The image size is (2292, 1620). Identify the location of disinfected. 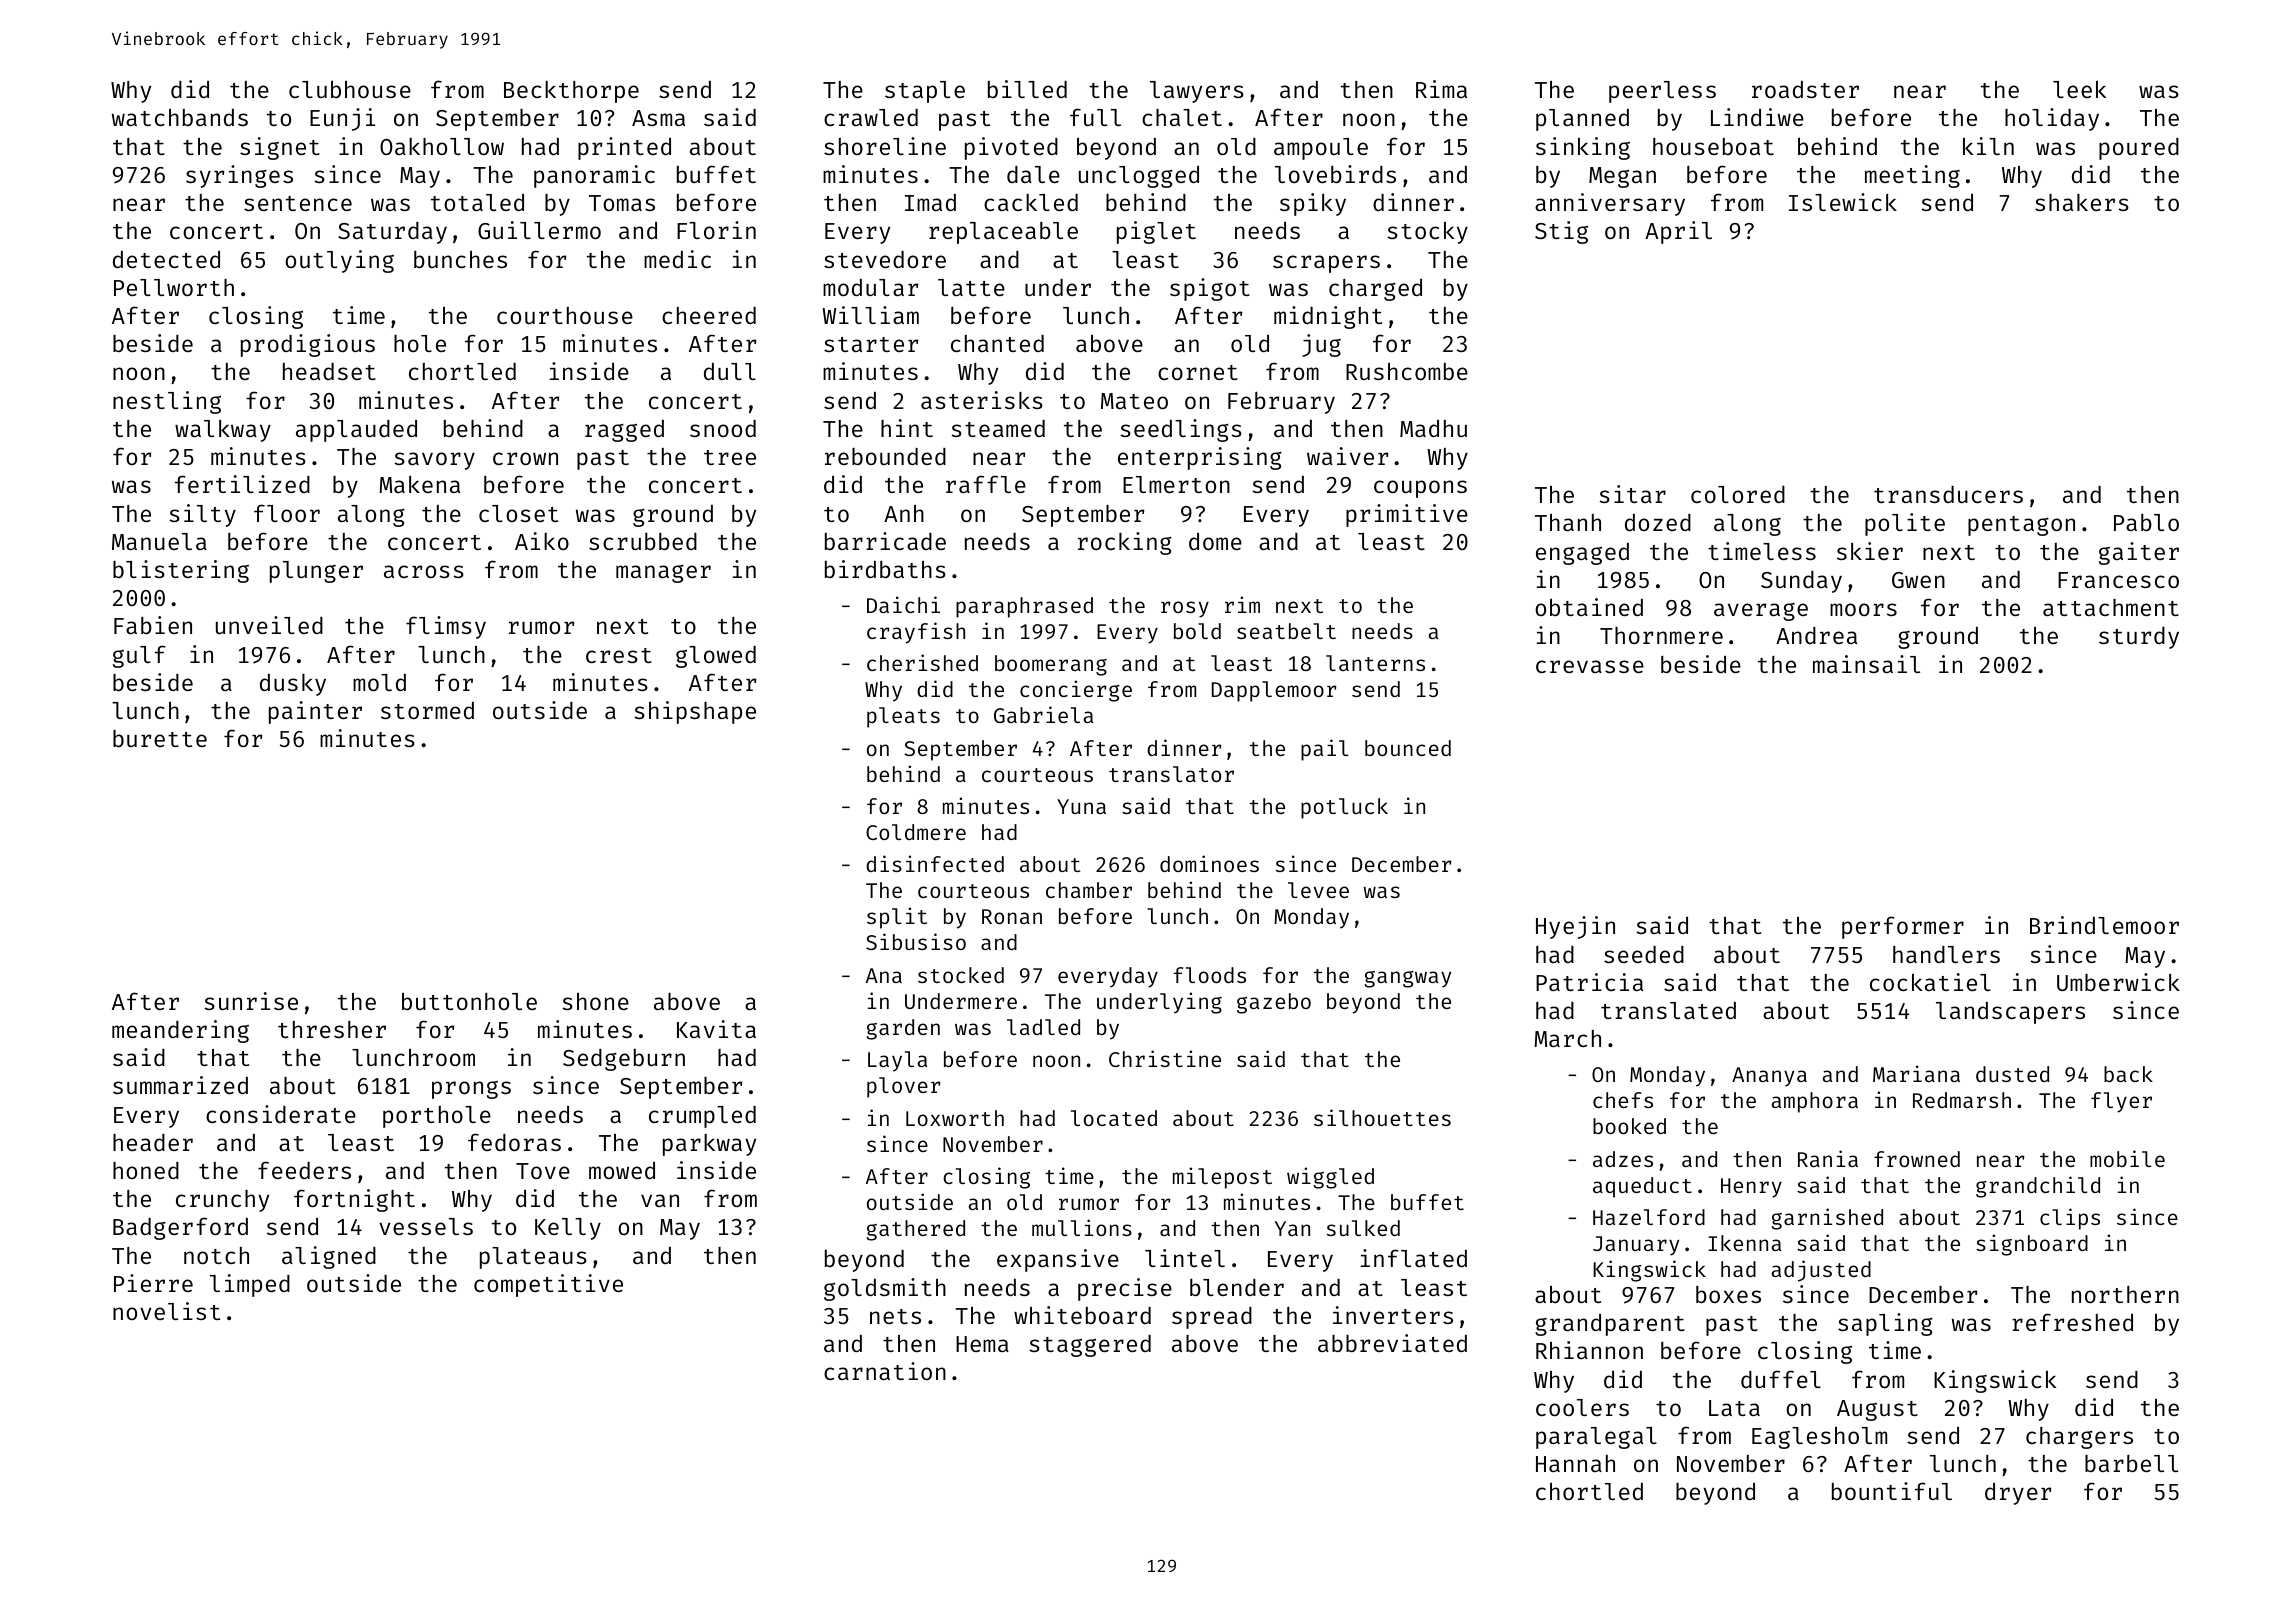
(935, 863).
